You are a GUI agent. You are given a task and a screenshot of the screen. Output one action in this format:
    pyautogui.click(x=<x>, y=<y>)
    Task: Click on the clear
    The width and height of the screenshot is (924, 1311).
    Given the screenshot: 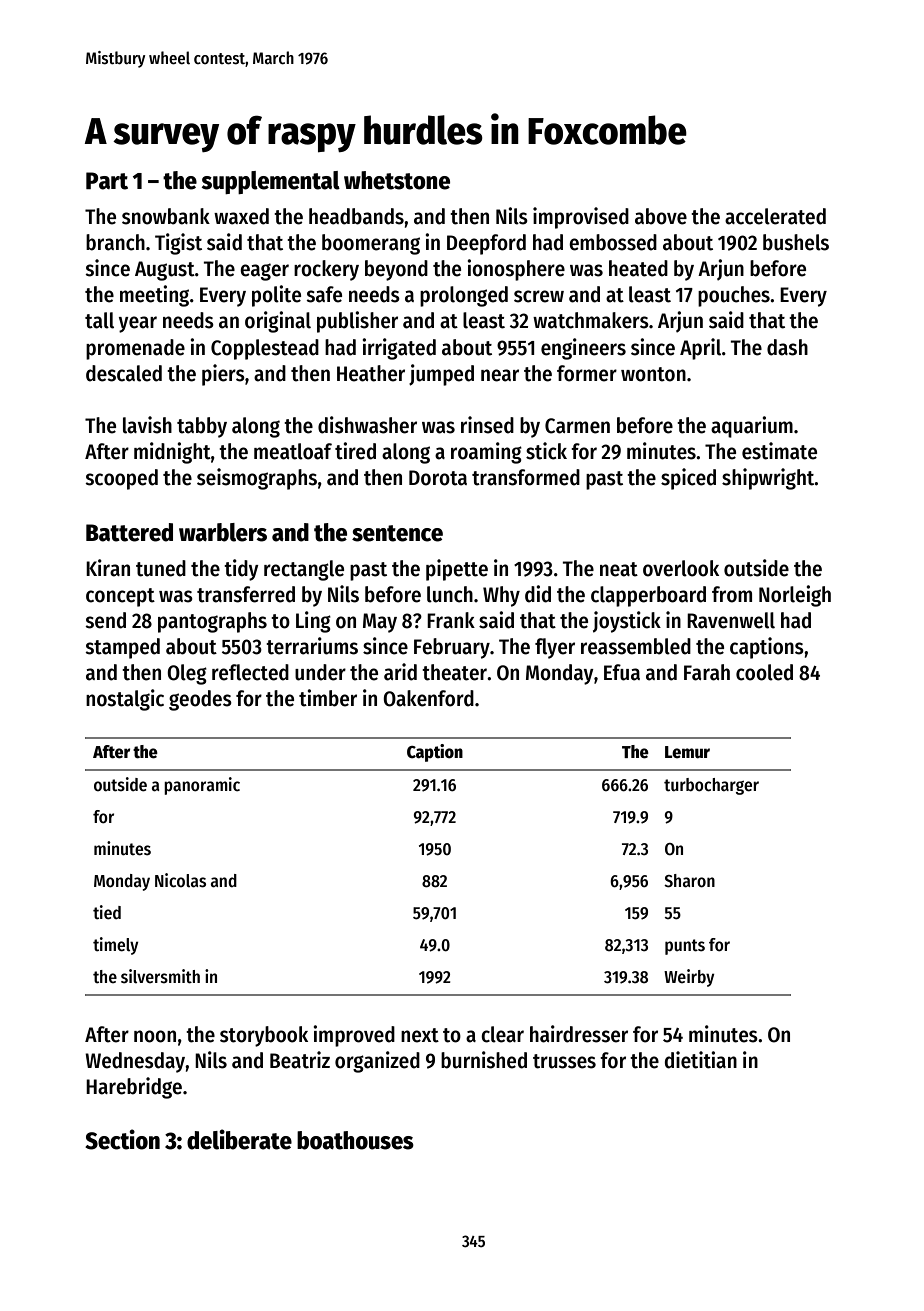 What is the action you would take?
    pyautogui.click(x=502, y=1034)
